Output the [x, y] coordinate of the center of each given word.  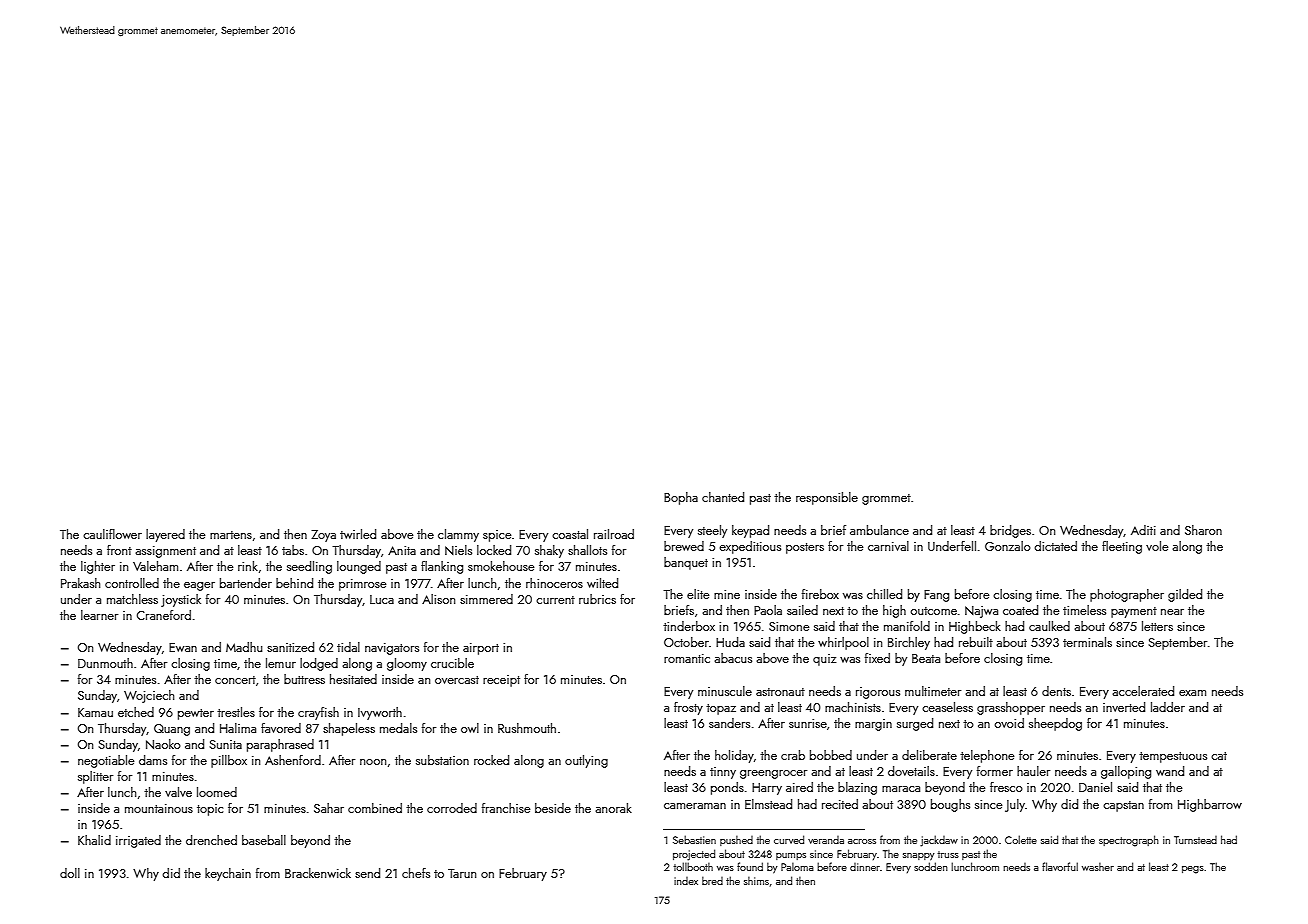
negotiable [106, 761]
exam [1192, 693]
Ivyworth [380, 713]
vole [1157, 546]
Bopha [681, 498]
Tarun [462, 873]
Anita [402, 550]
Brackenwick [318, 873]
